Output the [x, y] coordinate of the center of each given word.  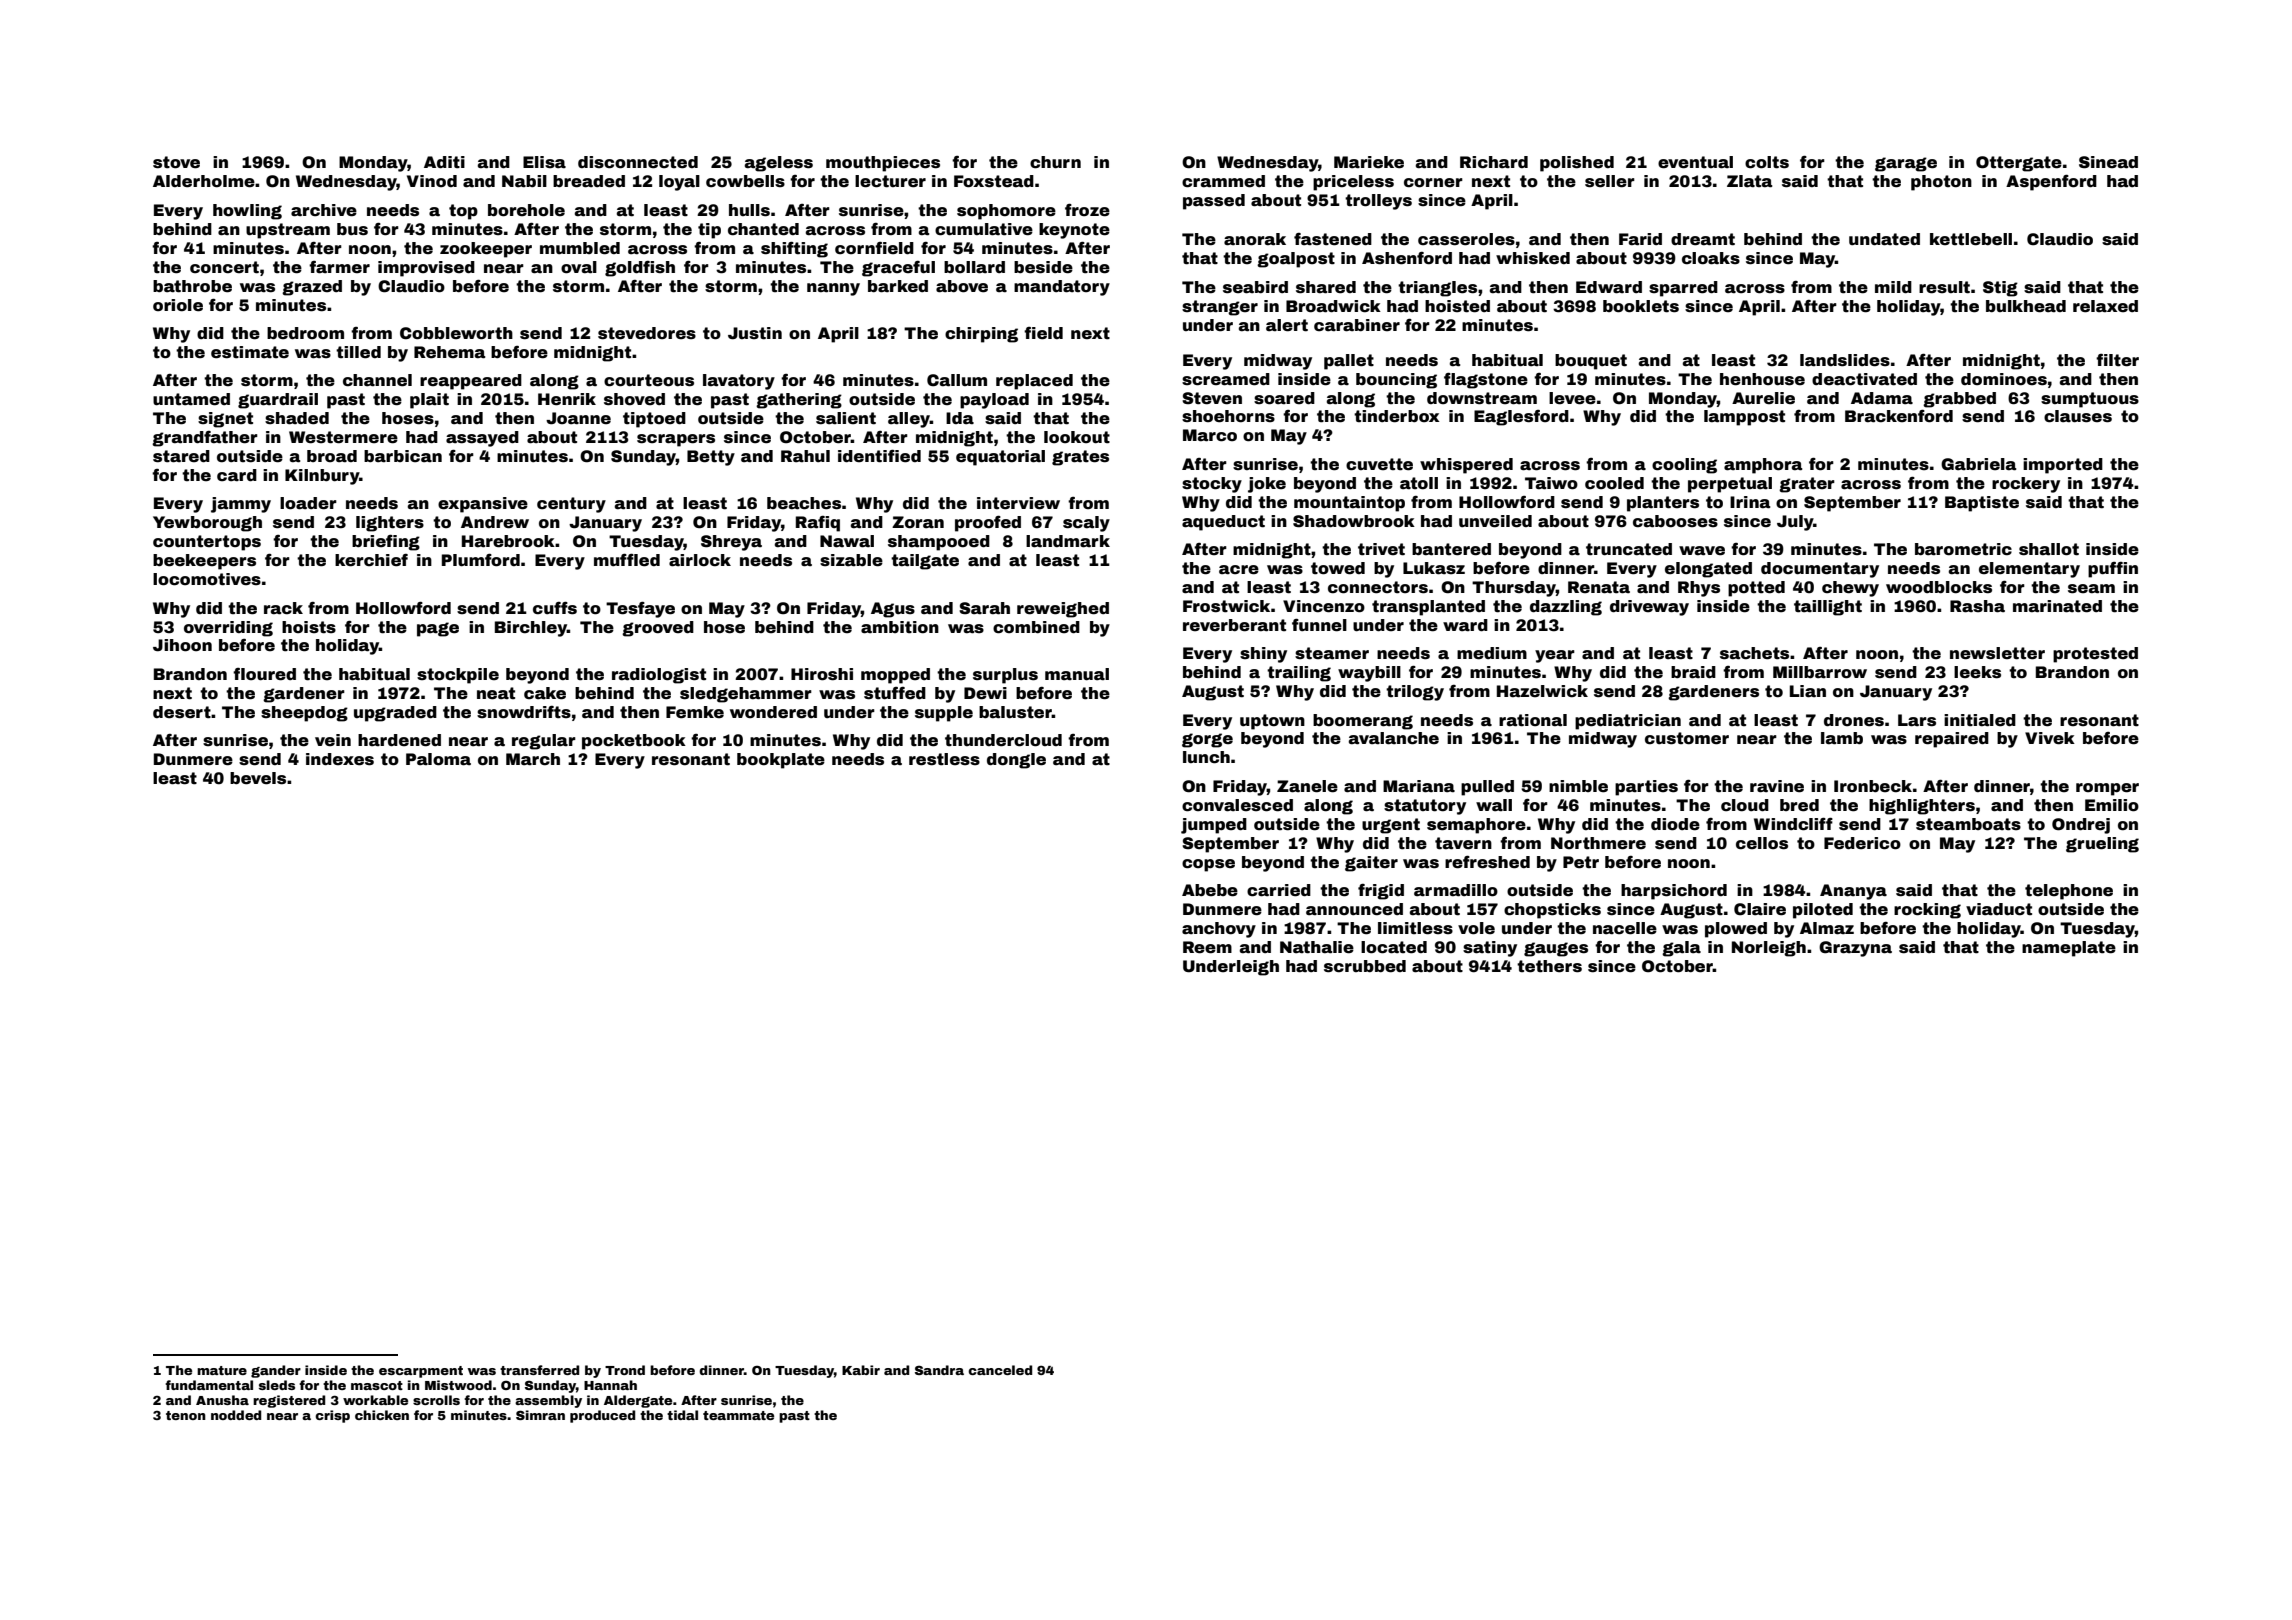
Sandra [939, 1370]
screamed [1226, 379]
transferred [539, 1370]
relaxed [2105, 306]
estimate [250, 352]
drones [1854, 720]
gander [276, 1371]
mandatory [1062, 288]
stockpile [458, 676]
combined [1036, 627]
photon [1941, 183]
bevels [258, 778]
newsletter [1997, 653]
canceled [1000, 1370]
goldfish [640, 269]
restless [944, 759]
